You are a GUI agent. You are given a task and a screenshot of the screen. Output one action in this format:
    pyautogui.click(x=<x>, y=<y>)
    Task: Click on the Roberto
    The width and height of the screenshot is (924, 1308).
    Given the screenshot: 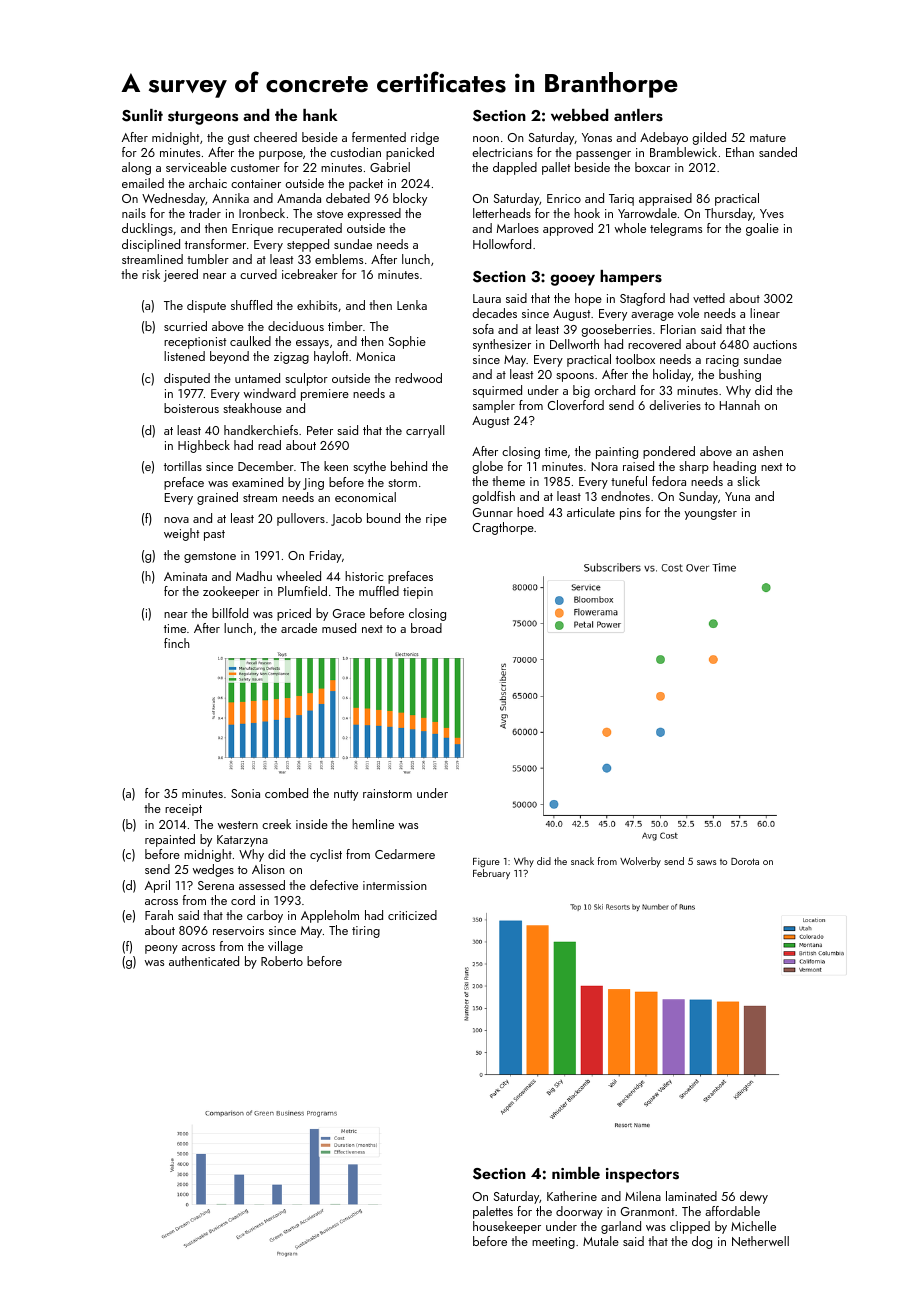 What is the action you would take?
    pyautogui.click(x=282, y=961)
